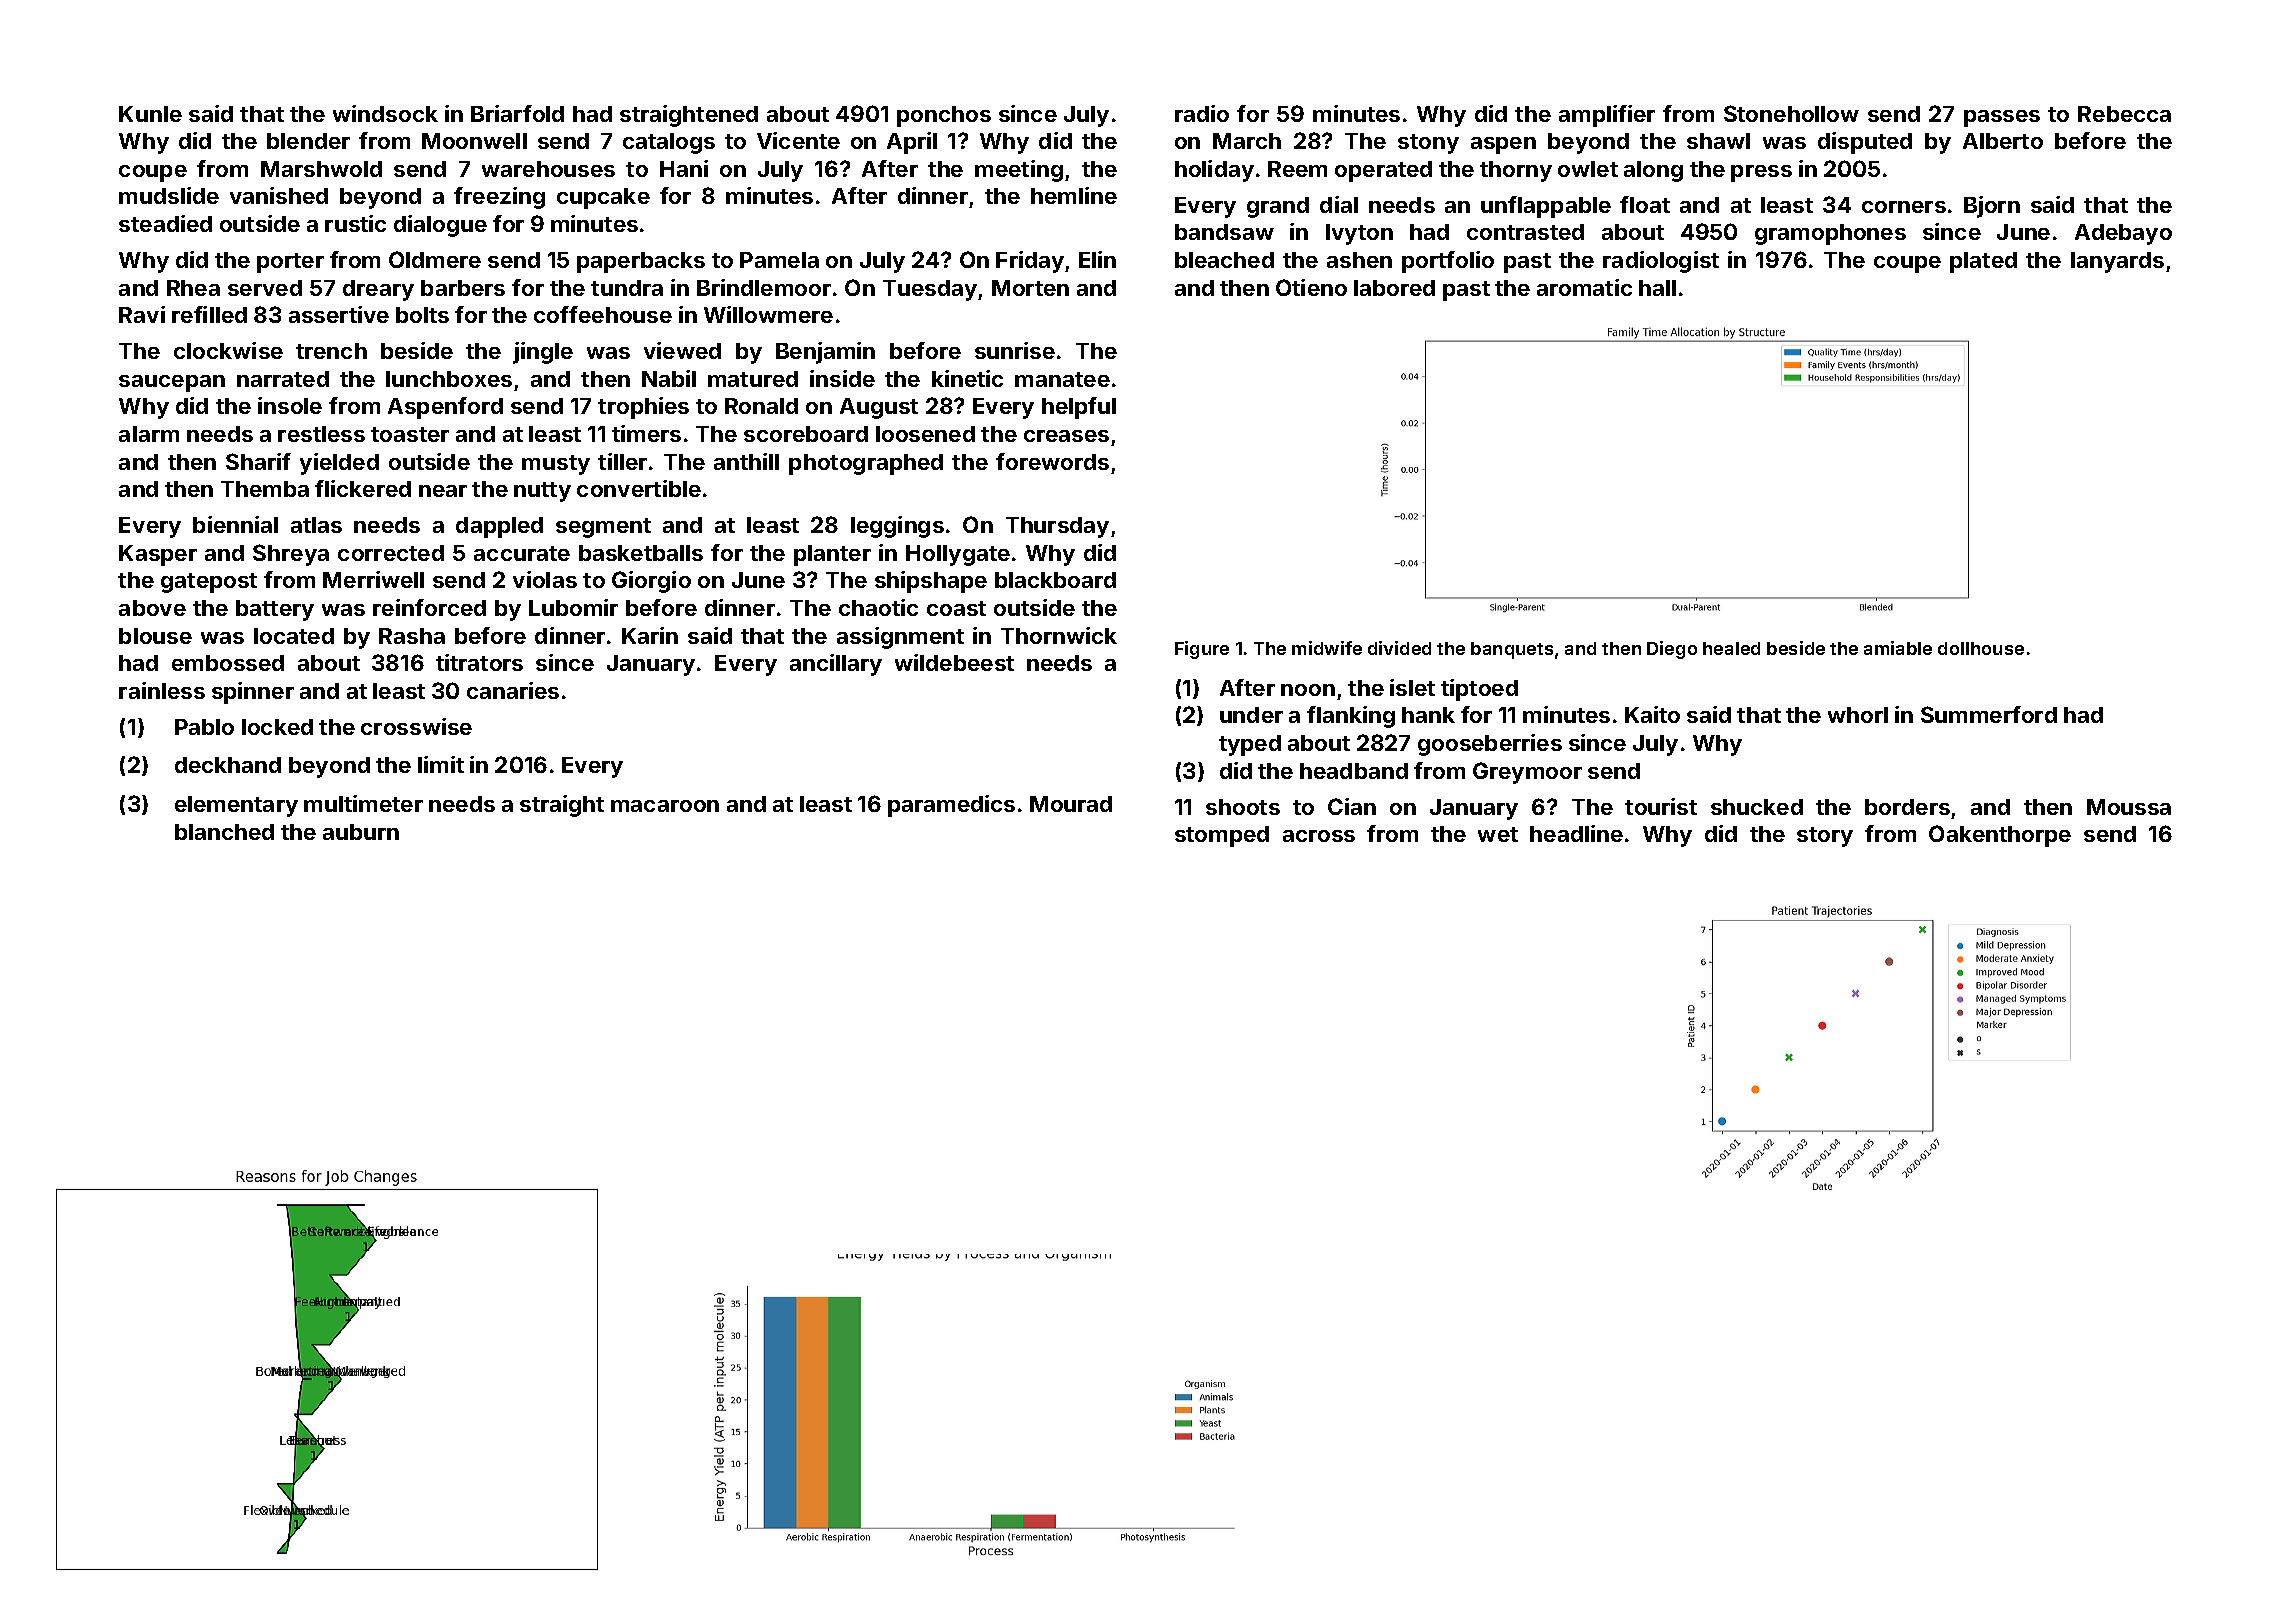 The image size is (2292, 1620). What do you see at coordinates (944, 116) in the document?
I see `ponchos` at bounding box center [944, 116].
